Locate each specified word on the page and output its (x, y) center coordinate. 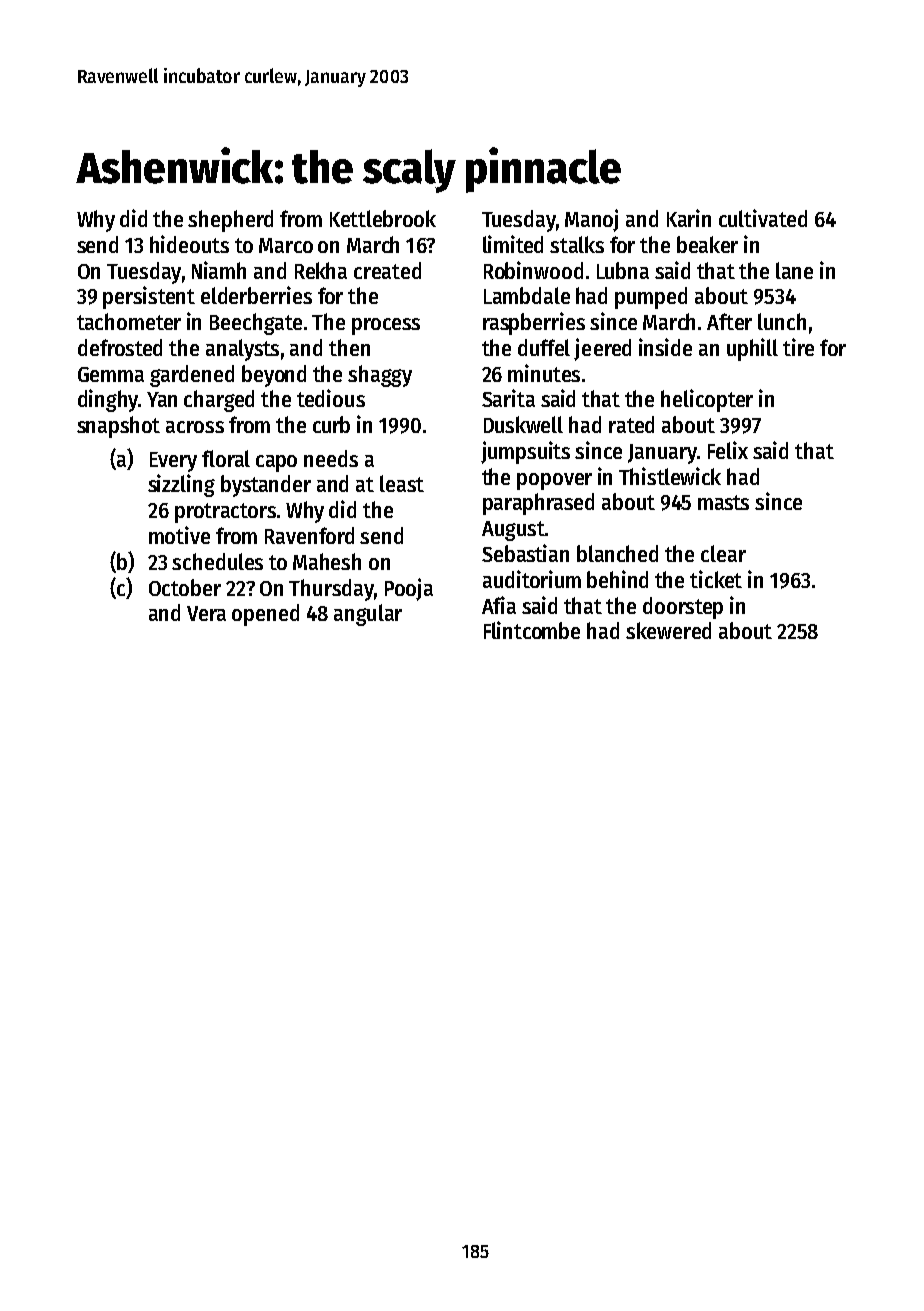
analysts (242, 350)
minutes (544, 373)
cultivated (763, 218)
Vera (206, 613)
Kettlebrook (383, 218)
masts (723, 502)
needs (331, 458)
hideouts (189, 244)
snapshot (118, 427)
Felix (728, 450)
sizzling (181, 485)
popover (554, 481)
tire (798, 347)
